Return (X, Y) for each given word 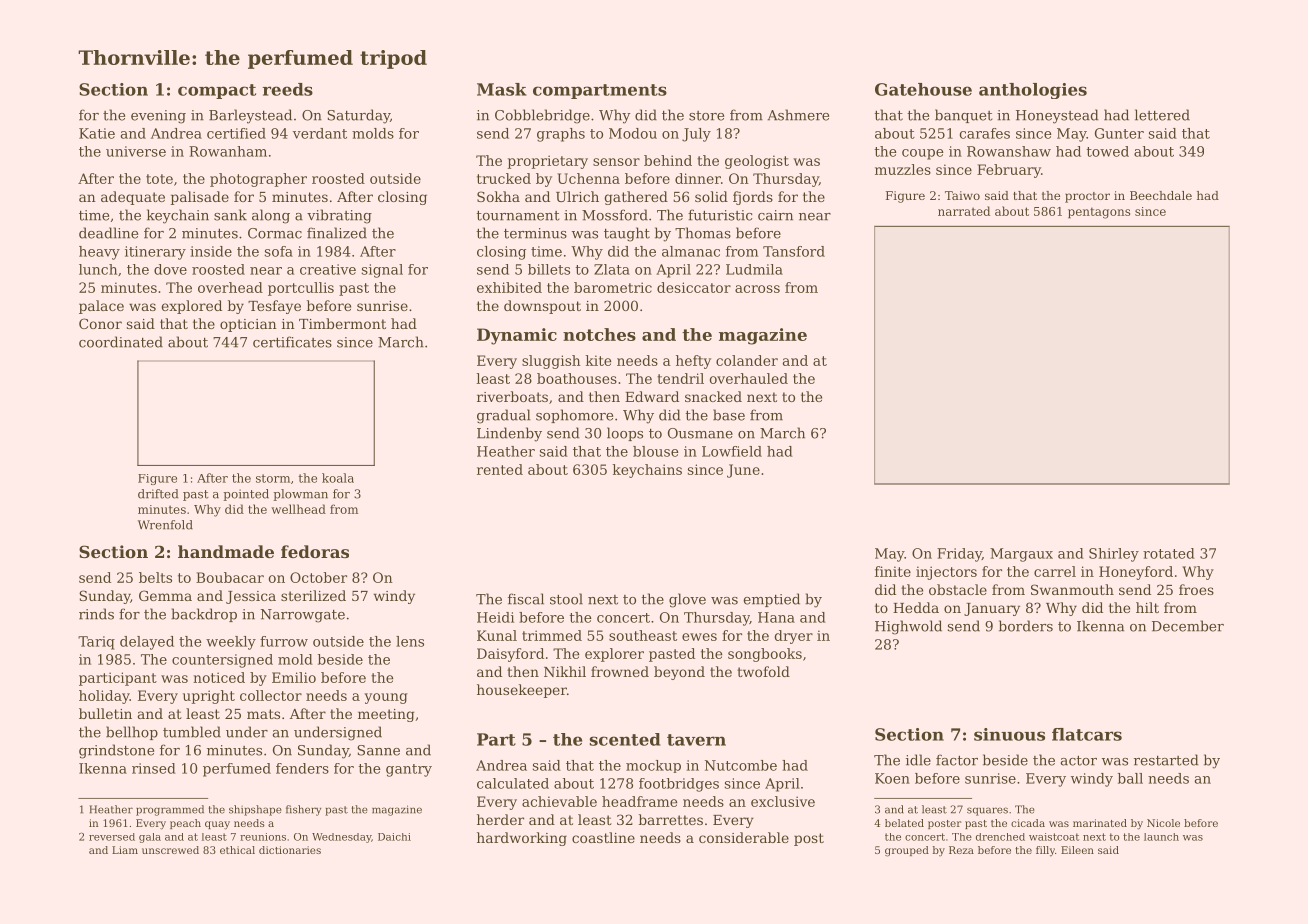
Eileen (1077, 850)
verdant (320, 133)
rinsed (154, 768)
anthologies (1033, 91)
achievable (559, 801)
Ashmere (798, 115)
